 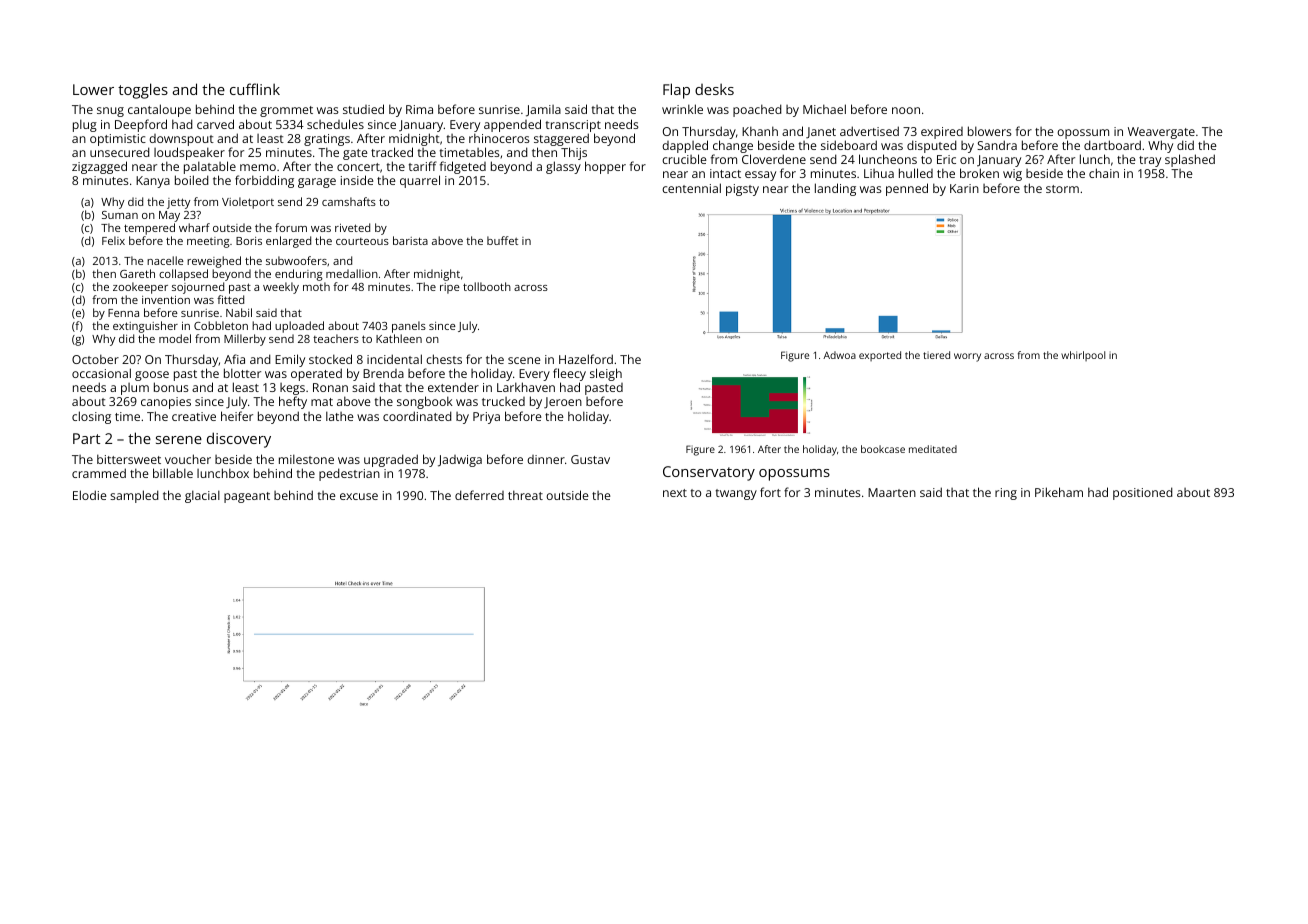 I want to click on concert, so click(x=358, y=167).
